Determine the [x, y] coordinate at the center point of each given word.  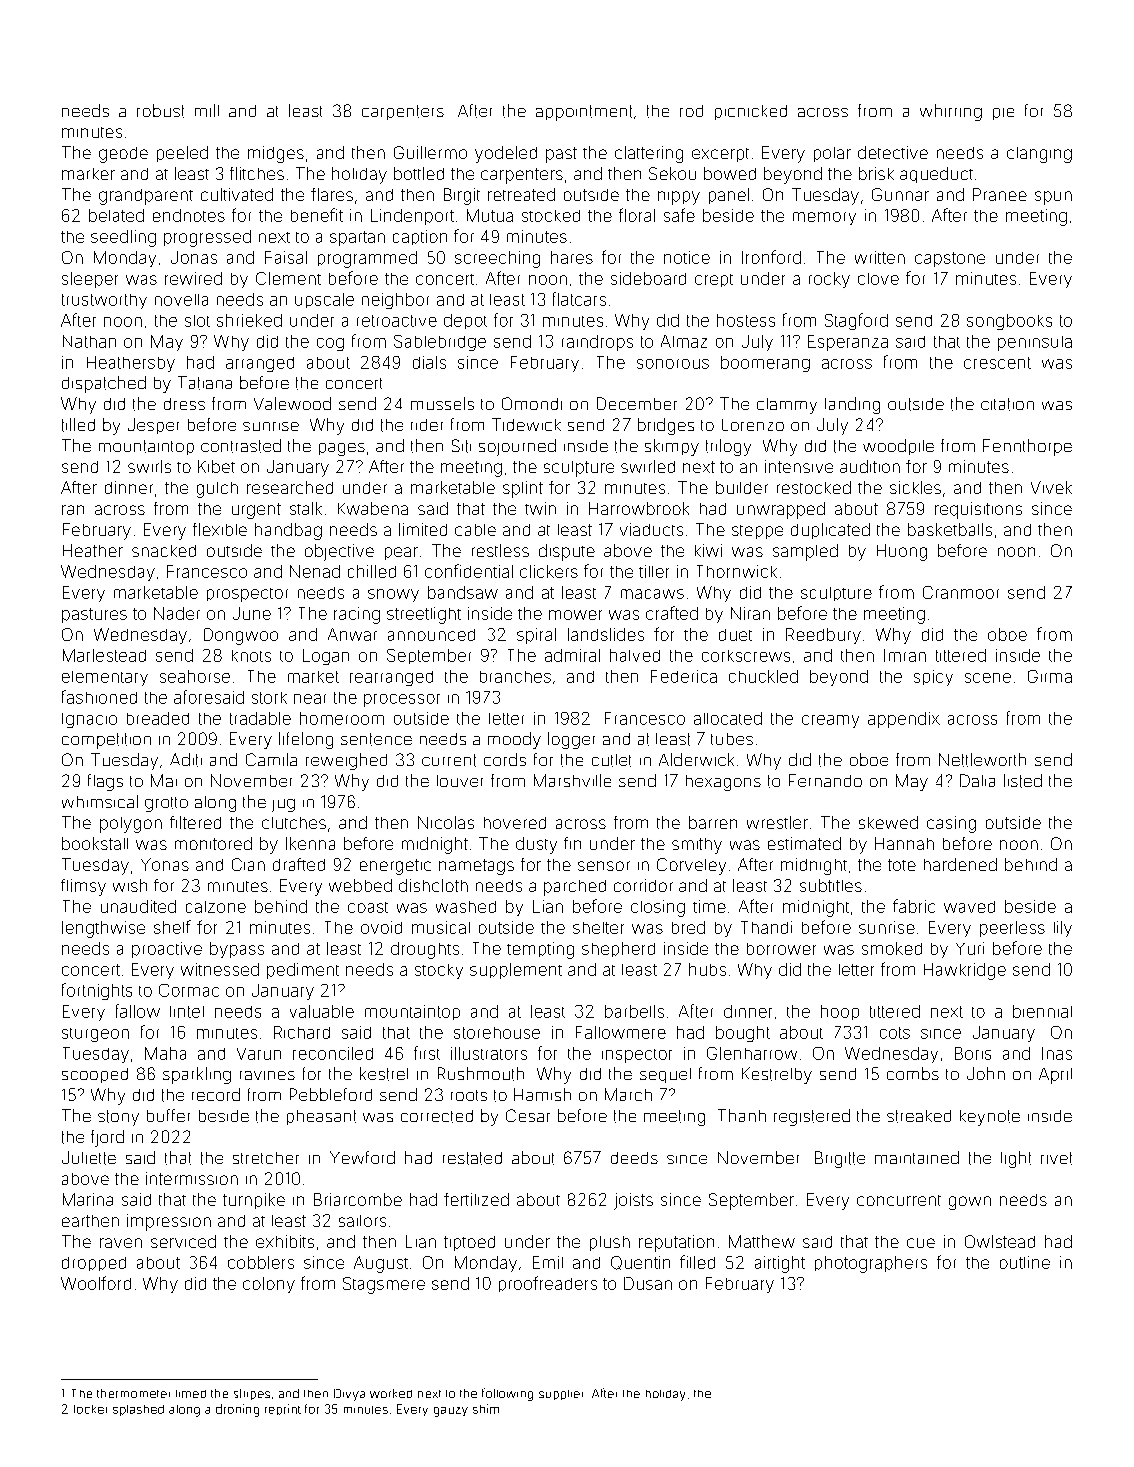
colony [269, 1285]
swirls [149, 466]
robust [160, 111]
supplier [561, 1395]
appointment [584, 113]
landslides [606, 634]
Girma [1050, 676]
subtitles [831, 885]
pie [1003, 114]
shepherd [618, 949]
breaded [158, 718]
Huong [902, 552]
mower [575, 615]
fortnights [97, 991]
